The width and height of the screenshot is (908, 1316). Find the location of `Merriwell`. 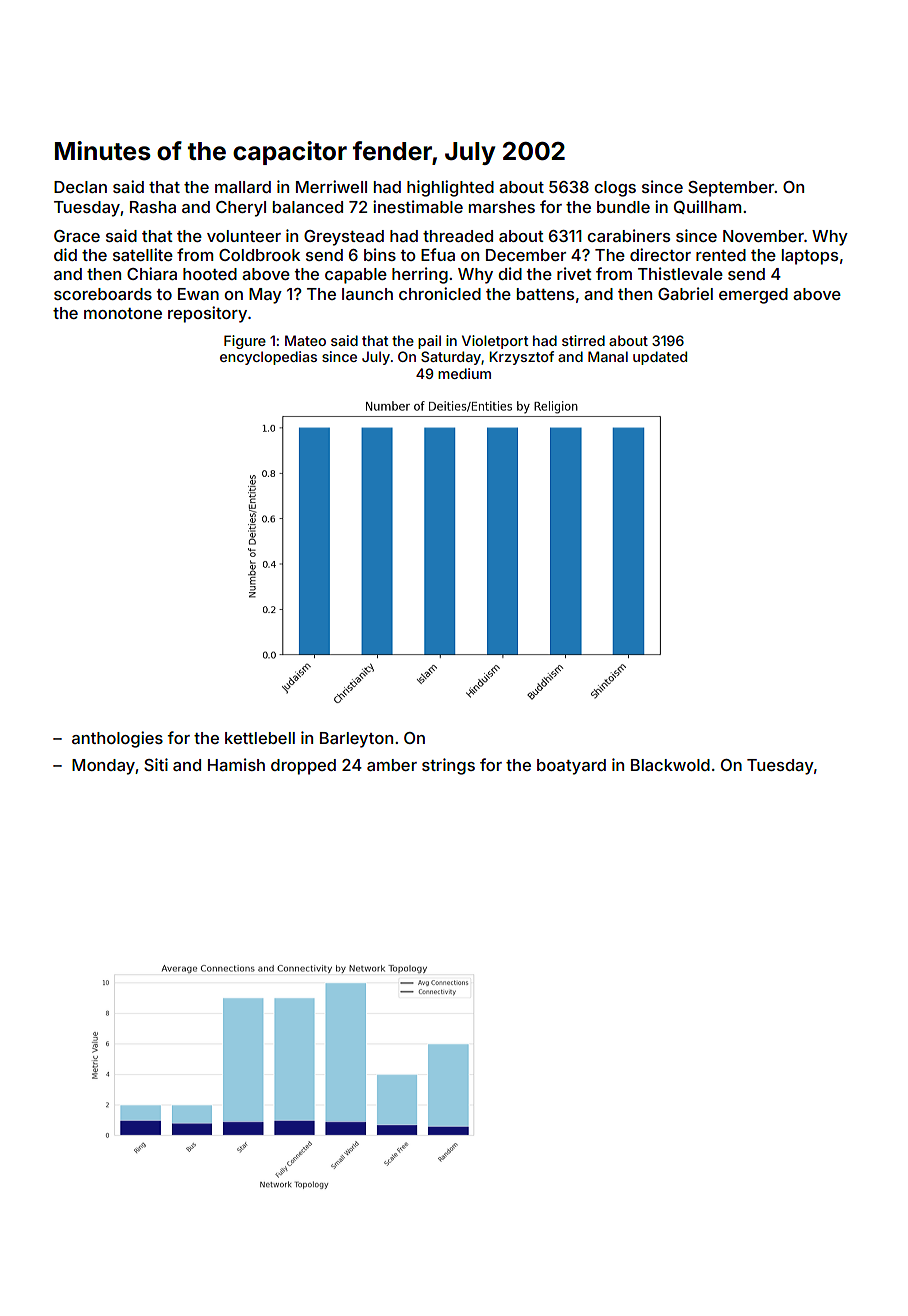

Merriwell is located at coordinates (331, 186).
